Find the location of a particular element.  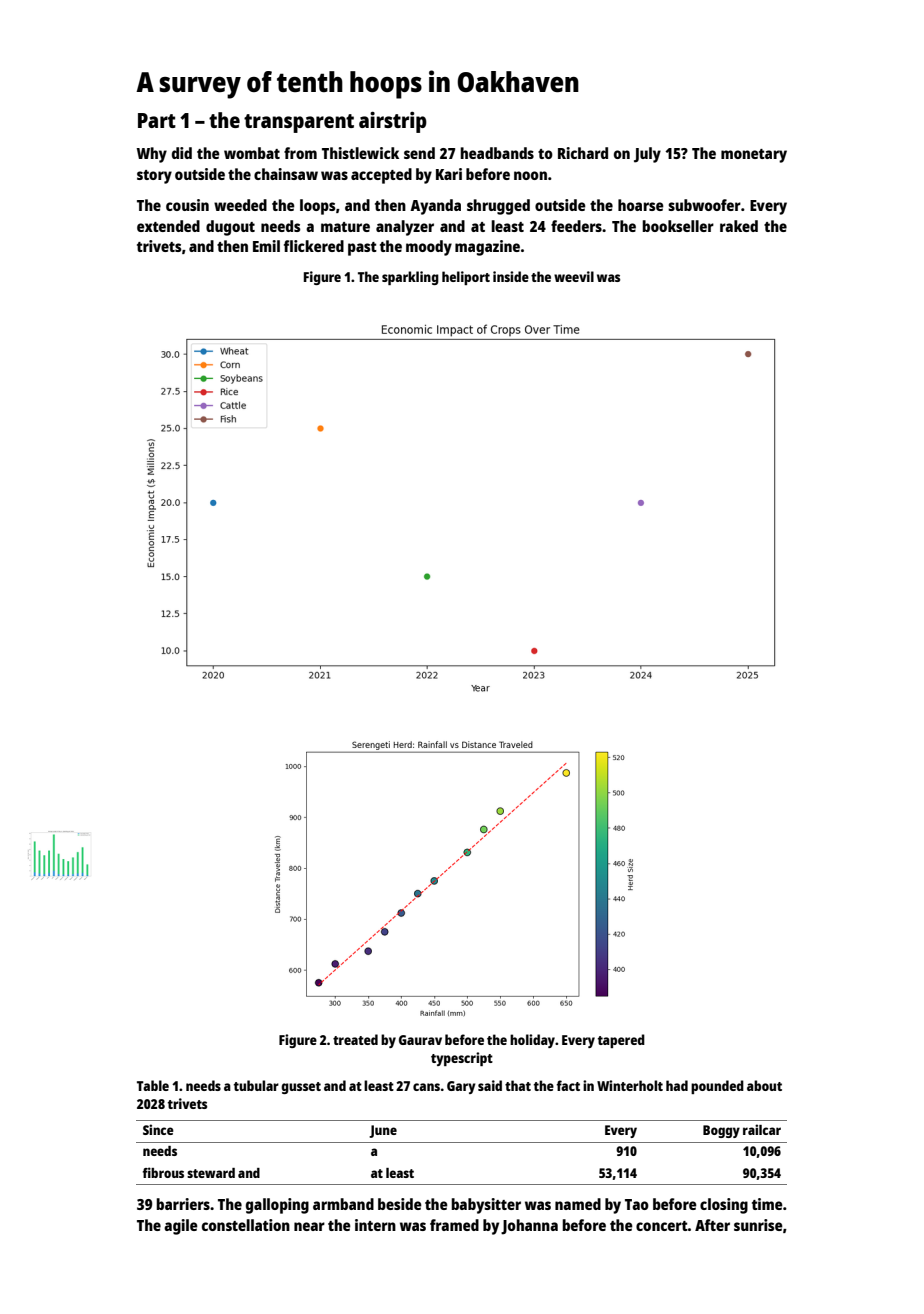

sunrise is located at coordinates (758, 1225).
